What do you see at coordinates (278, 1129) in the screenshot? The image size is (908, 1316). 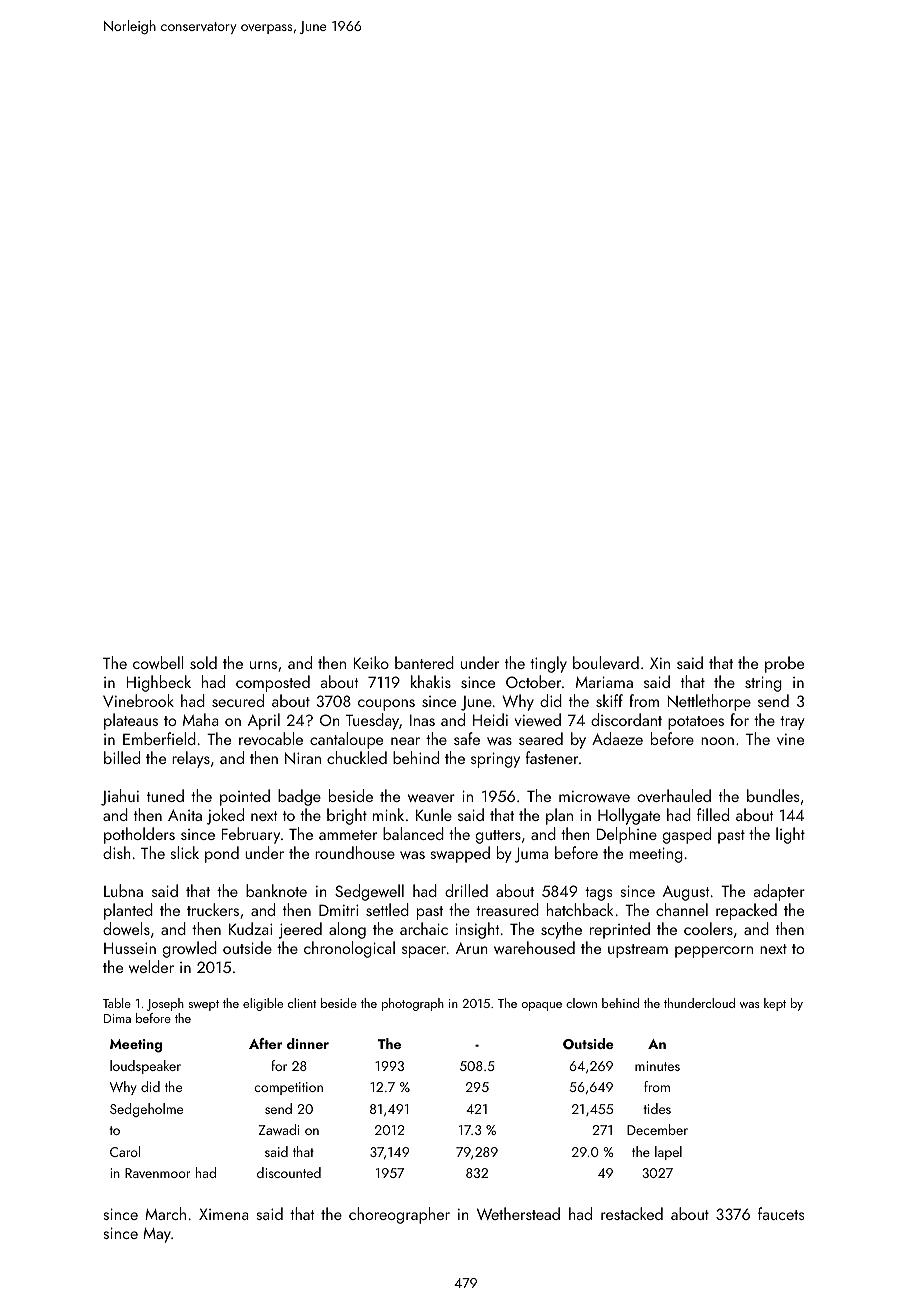 I see `Zawadi` at bounding box center [278, 1129].
